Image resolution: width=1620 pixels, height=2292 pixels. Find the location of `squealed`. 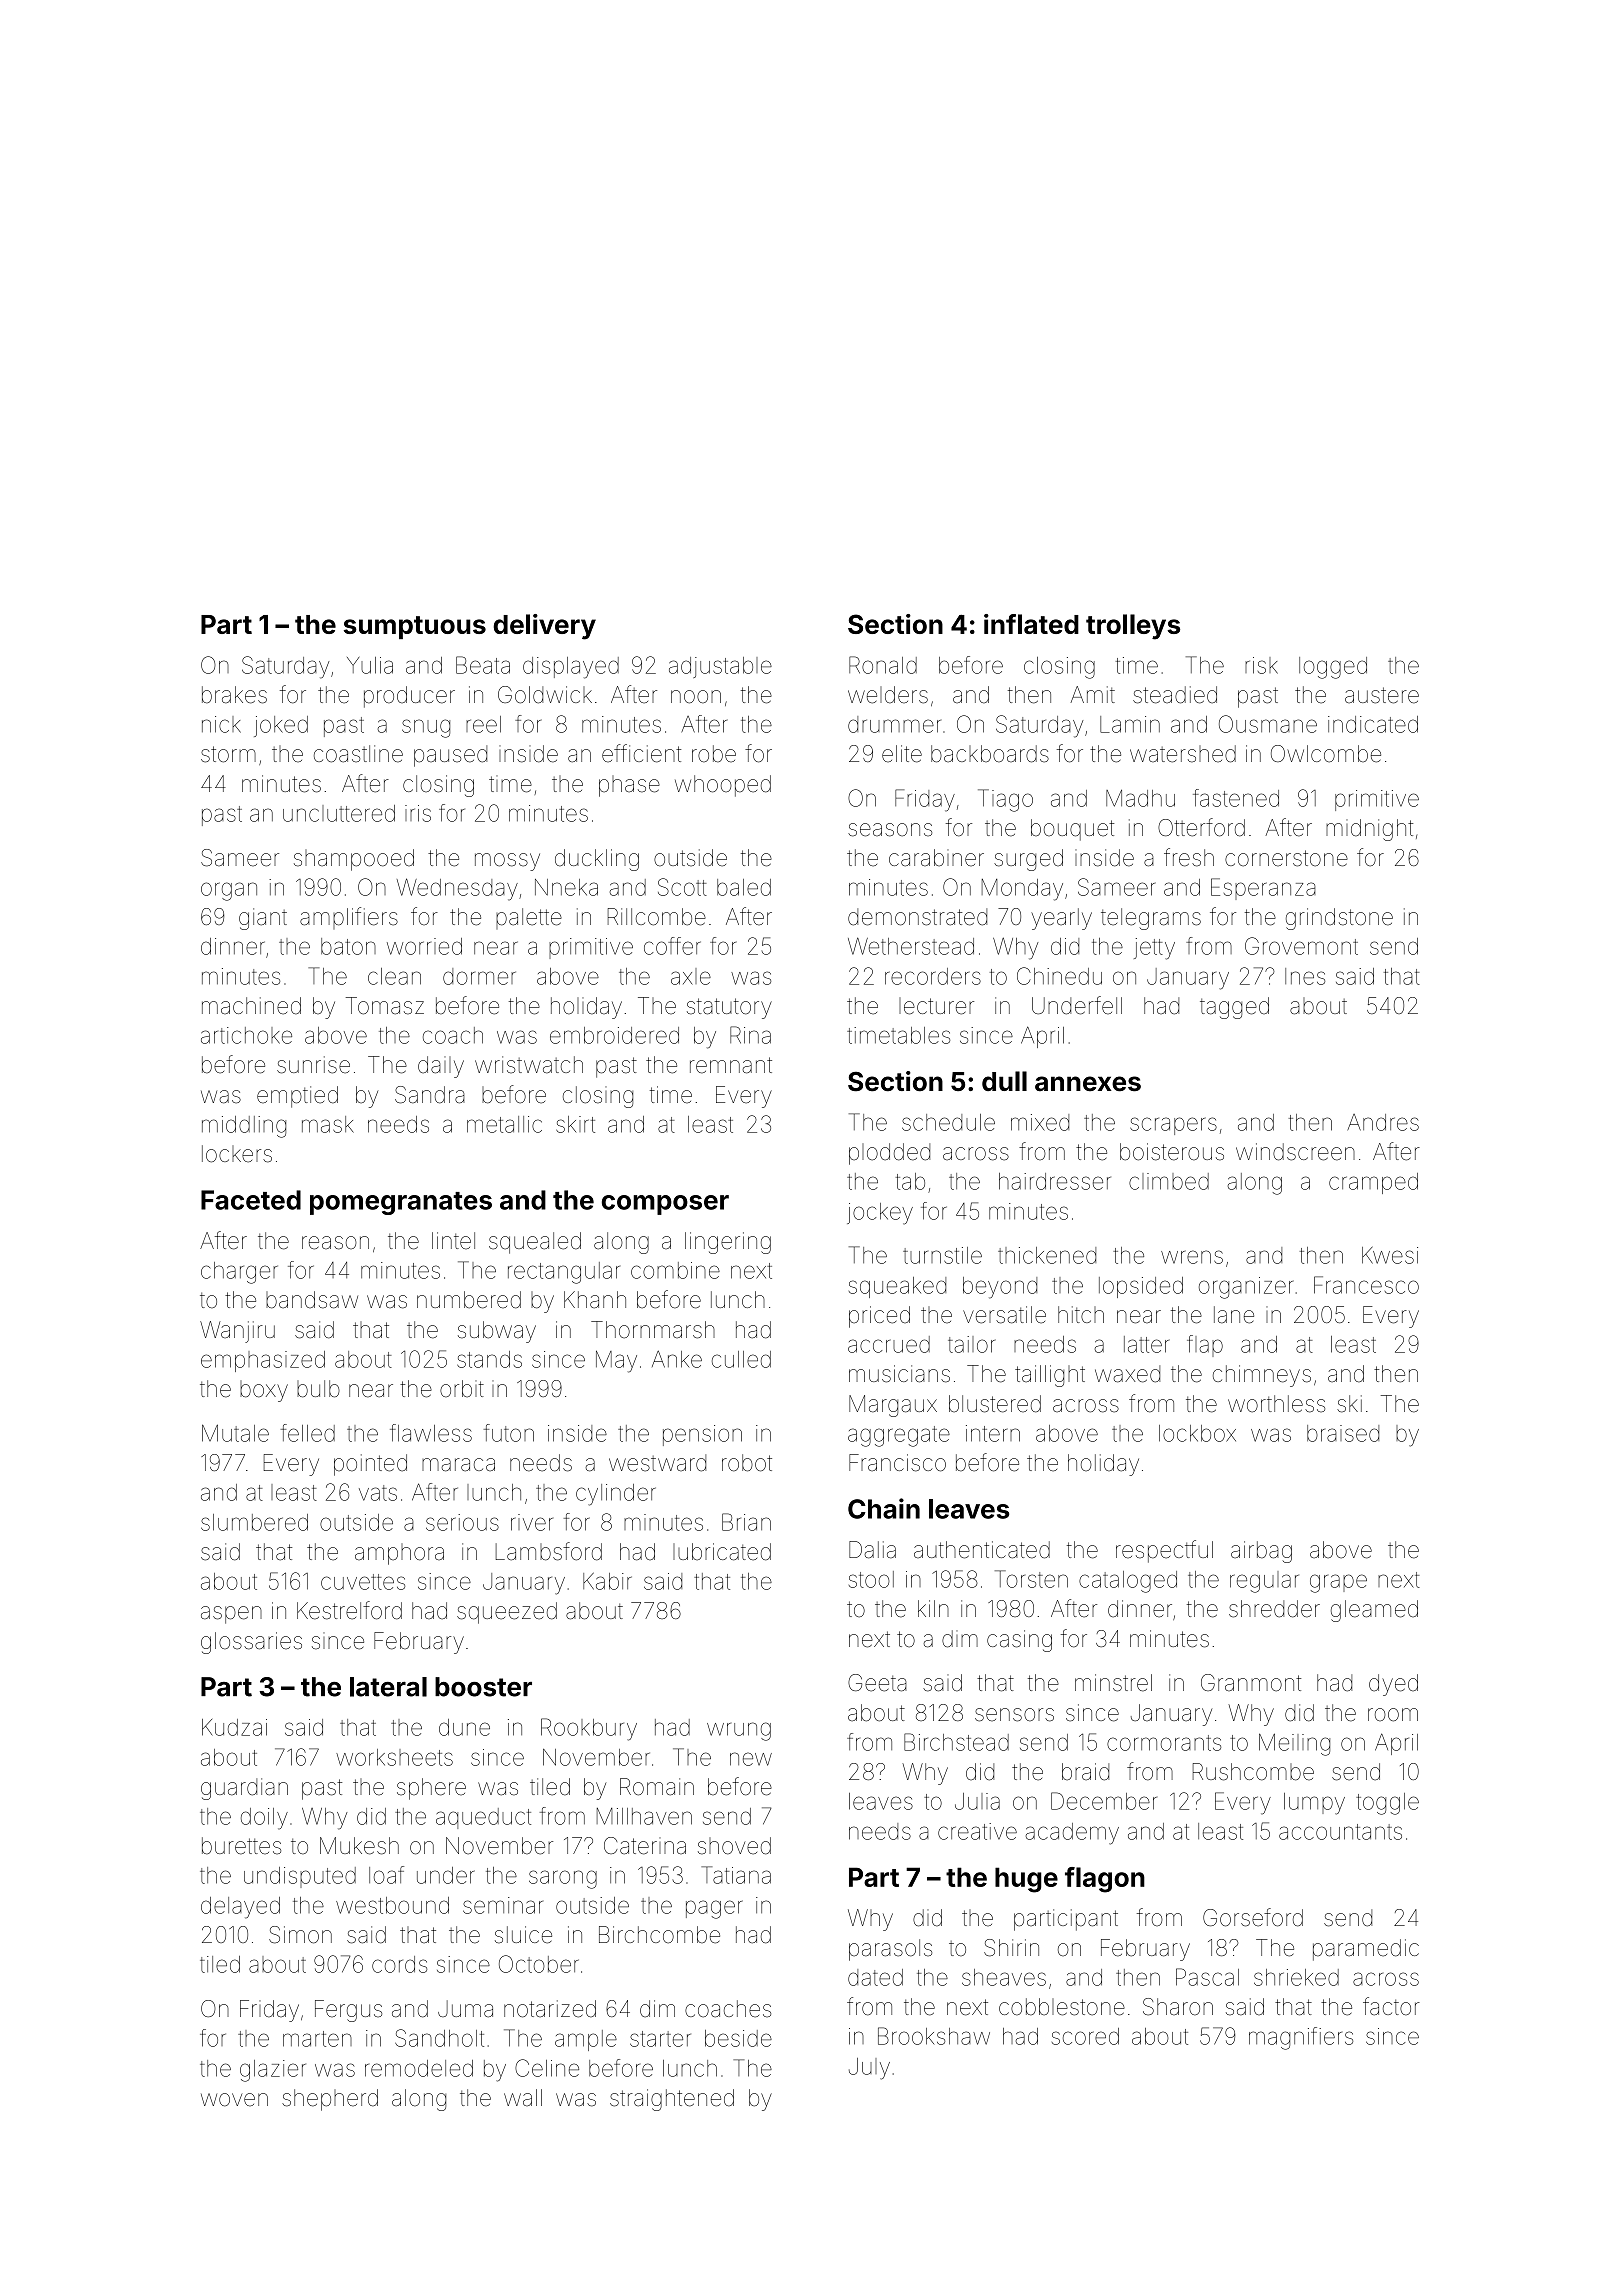

squealed is located at coordinates (535, 1243).
